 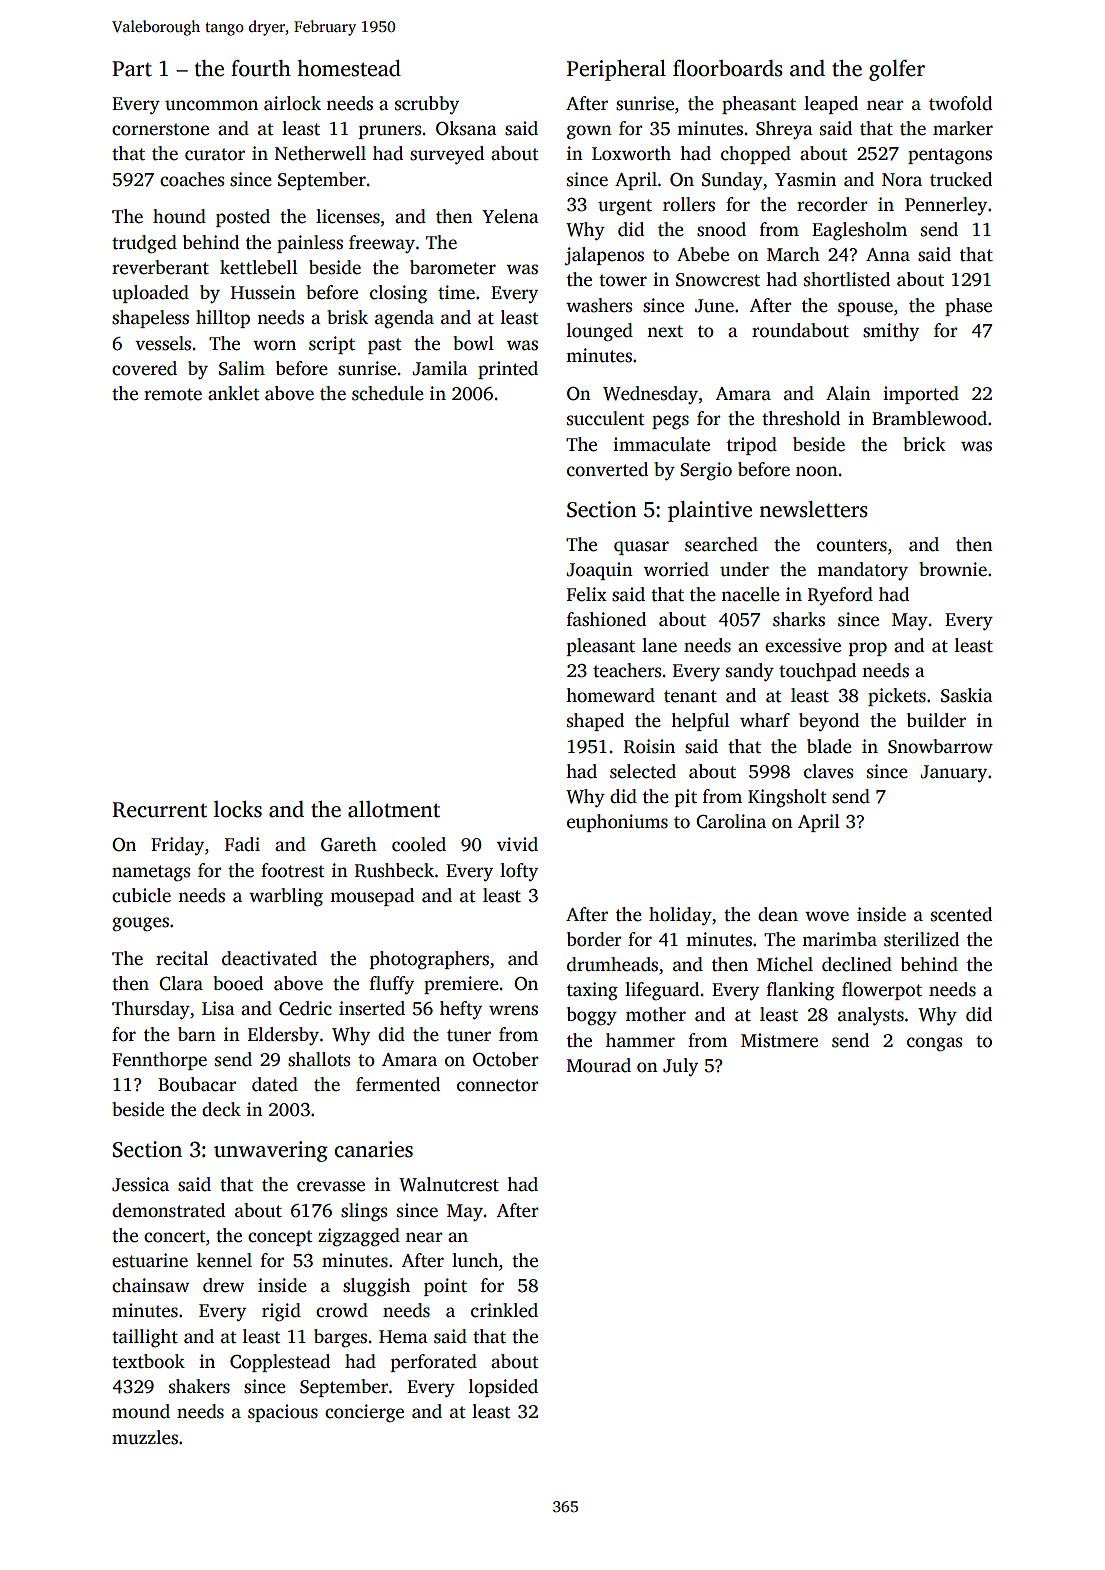 I want to click on vivid, so click(x=517, y=844).
